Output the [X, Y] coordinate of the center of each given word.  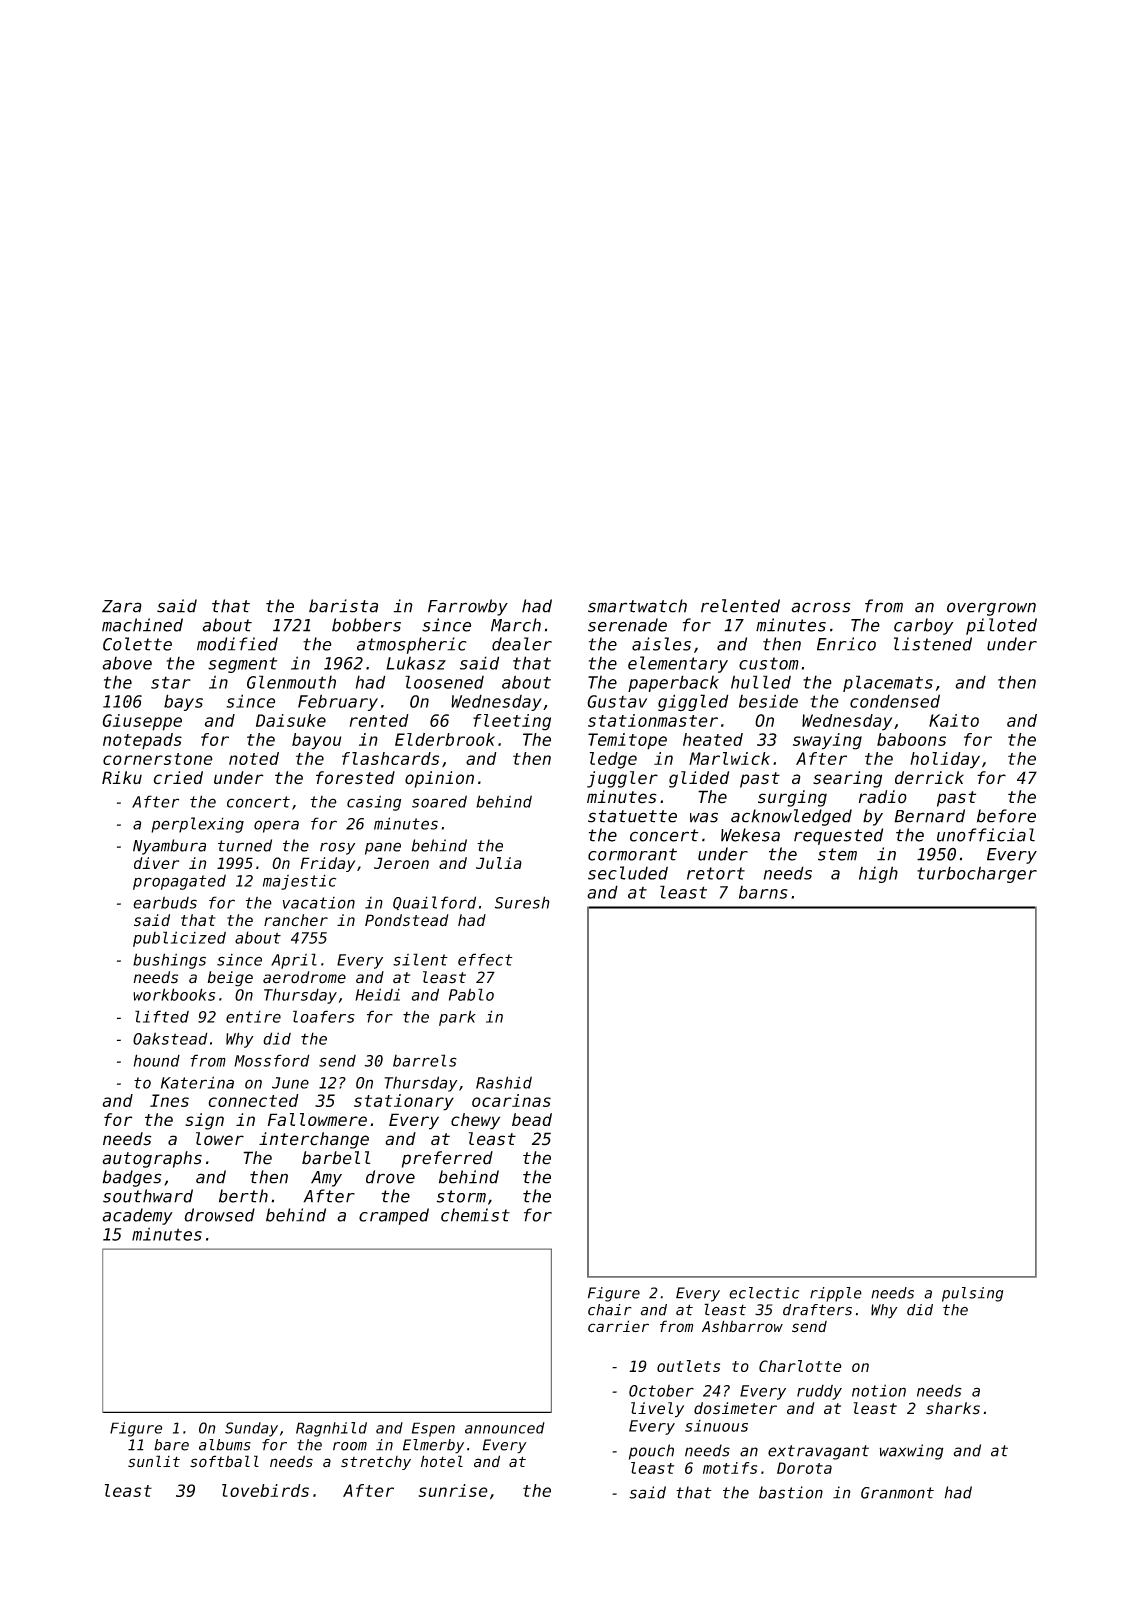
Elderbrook [445, 739]
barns [763, 892]
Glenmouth [291, 682]
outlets [688, 1366]
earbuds [165, 902]
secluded [628, 873]
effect [485, 959]
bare [171, 1445]
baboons [911, 739]
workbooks [174, 994]
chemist [475, 1215]
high [878, 874]
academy [138, 1216]
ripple [836, 1294]
